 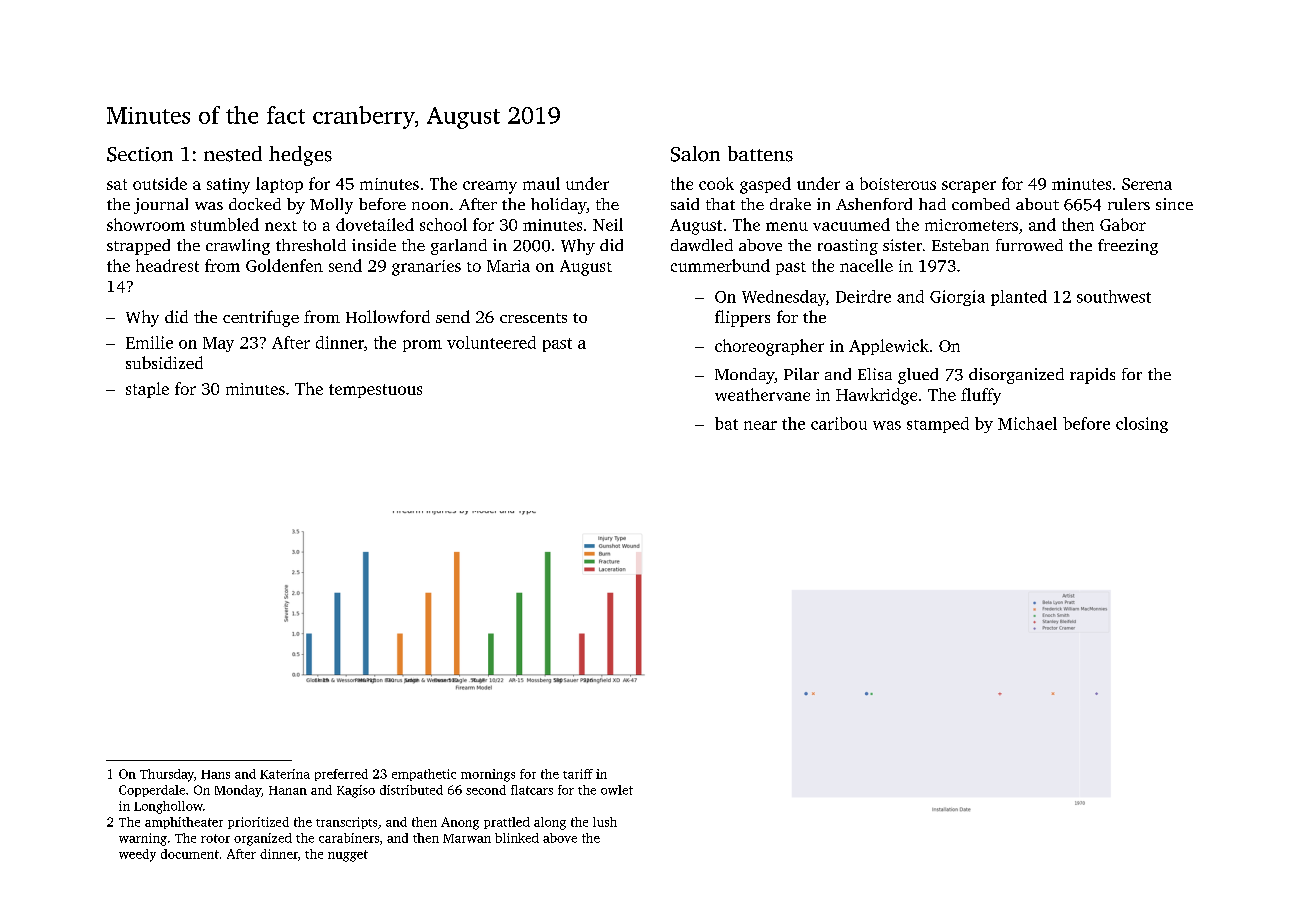 I want to click on owlet, so click(x=617, y=790).
